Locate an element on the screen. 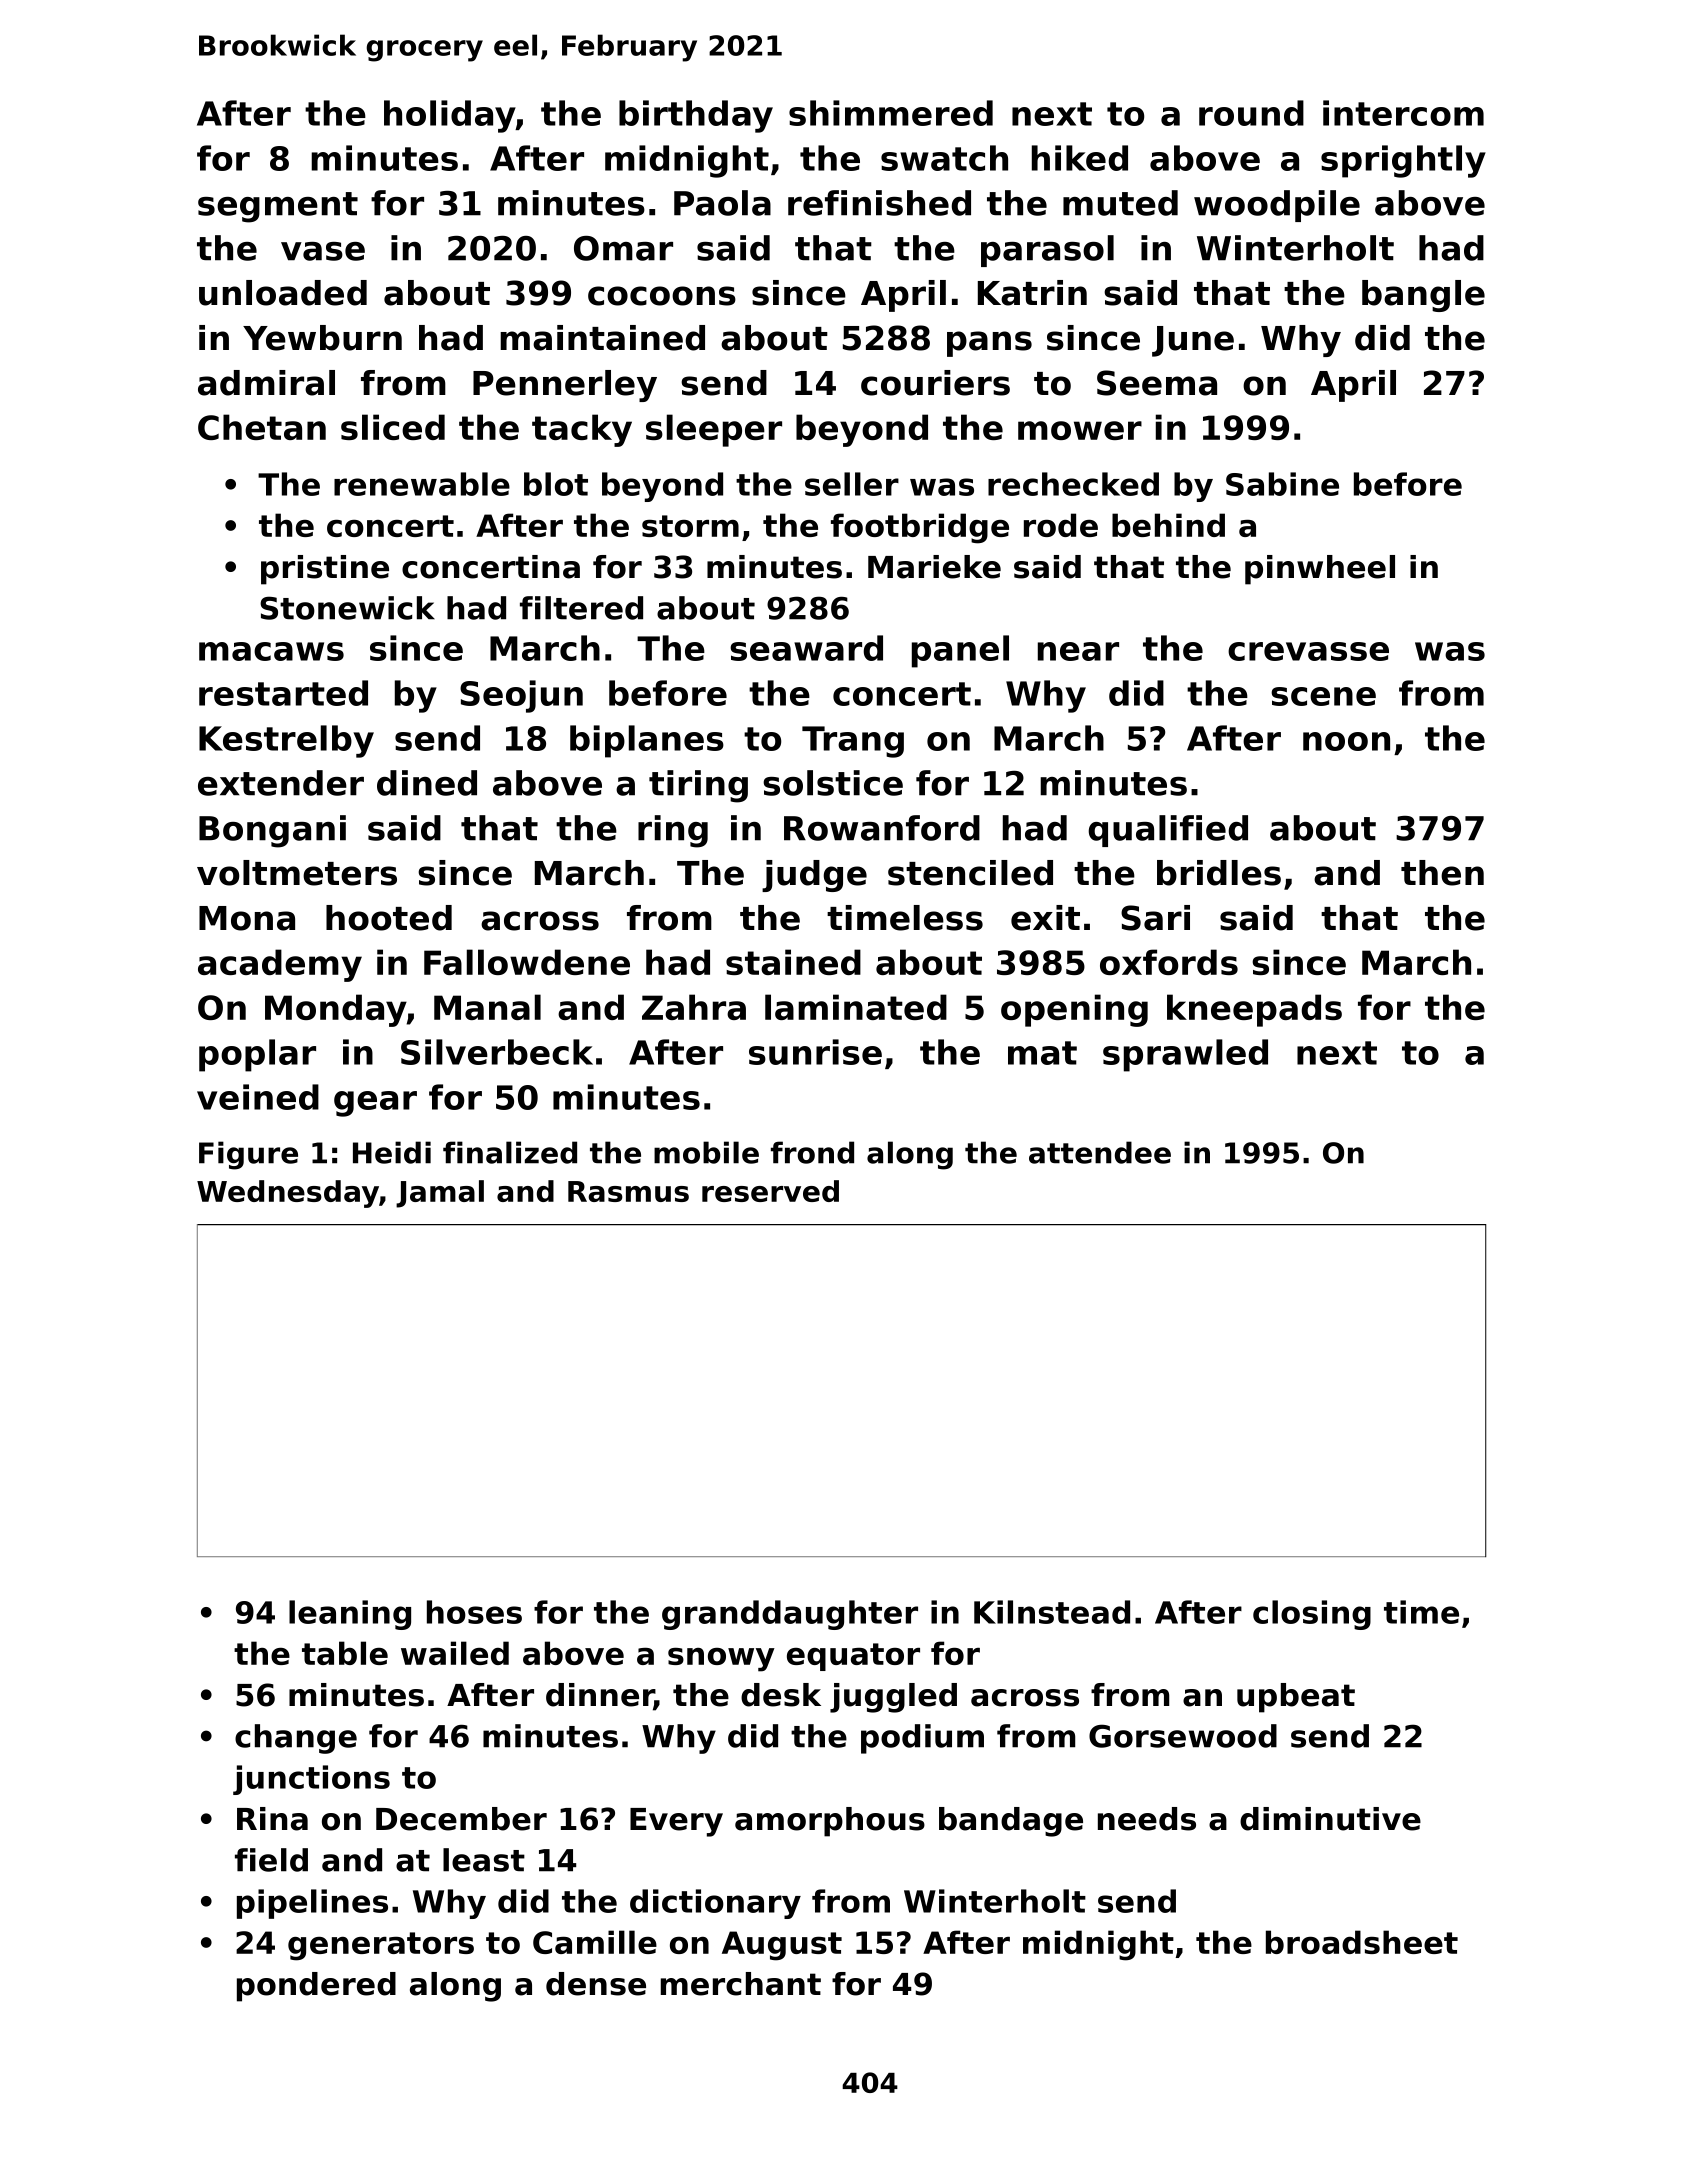 The width and height of the screenshot is (1683, 2178). refinished is located at coordinates (879, 203).
